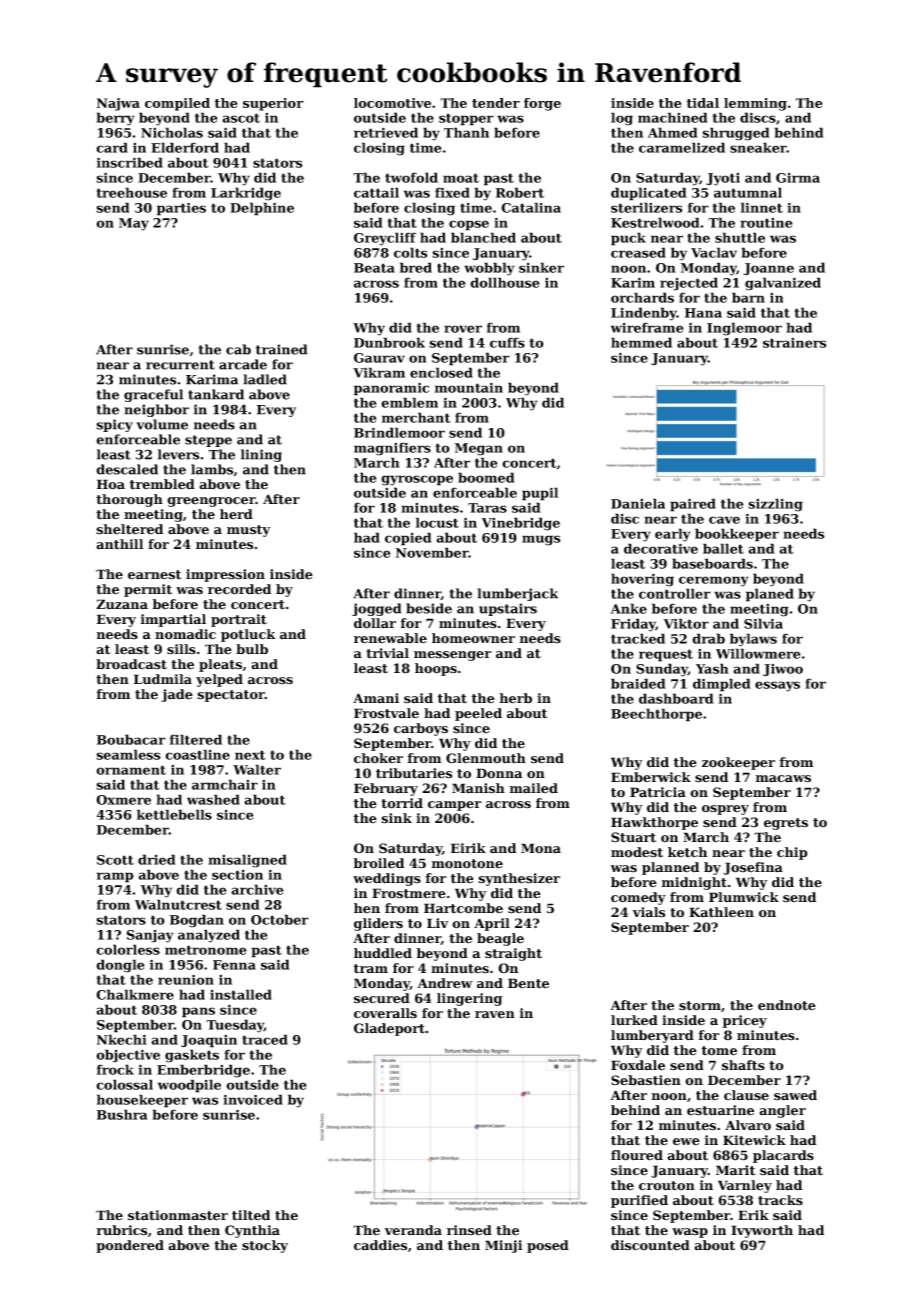 Image resolution: width=924 pixels, height=1308 pixels. I want to click on archive, so click(257, 889).
